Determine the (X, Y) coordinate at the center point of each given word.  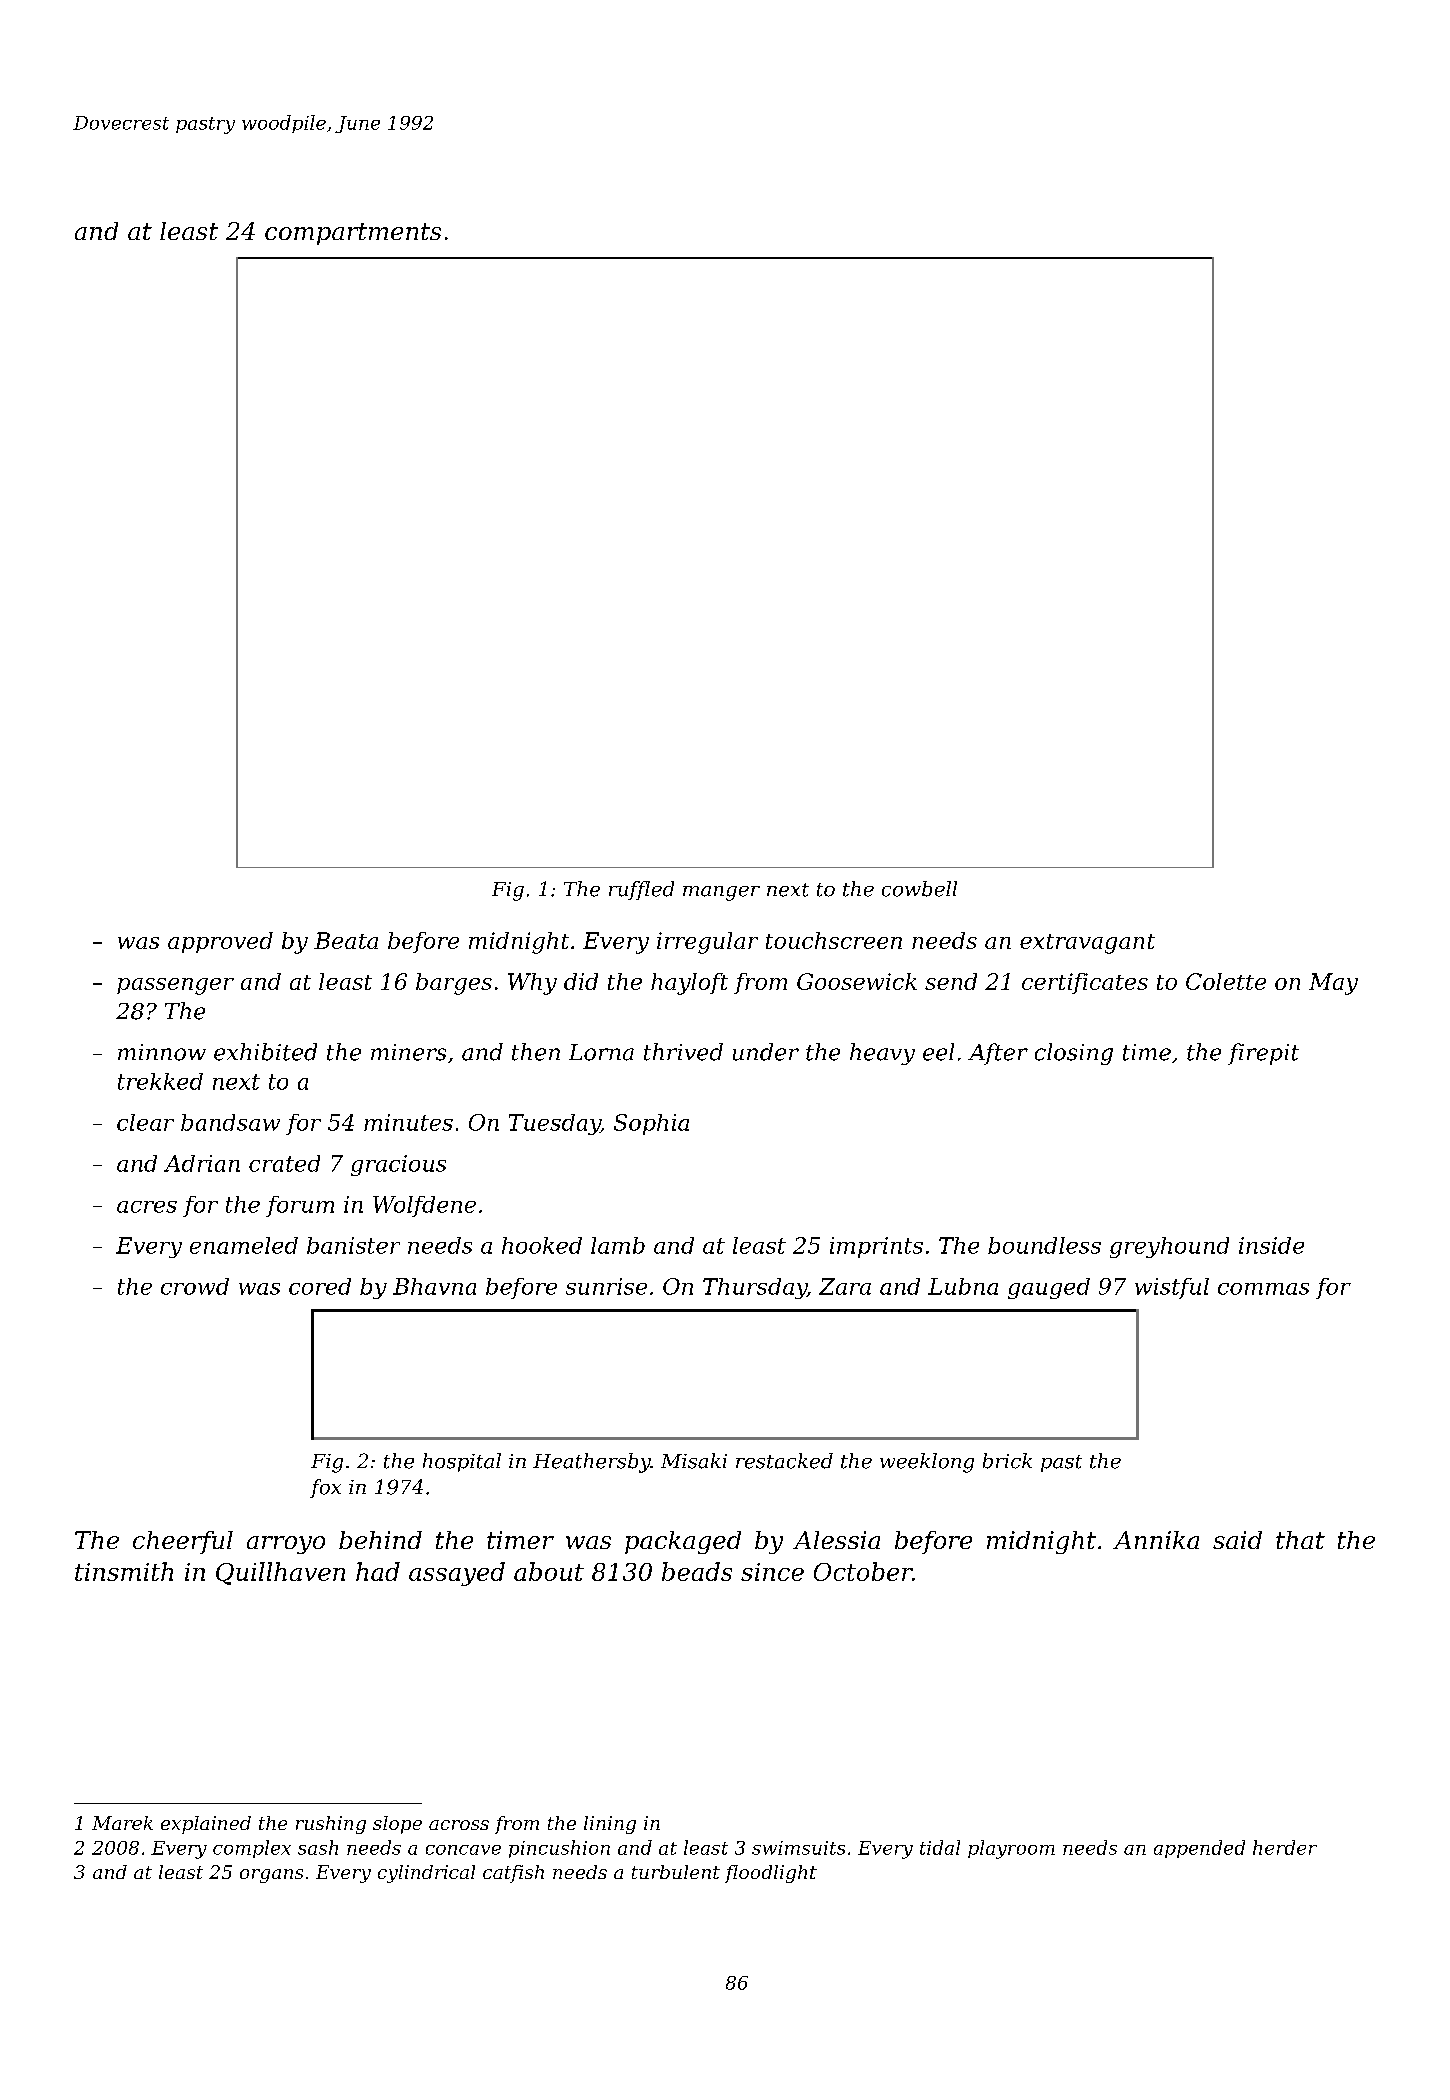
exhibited (265, 1052)
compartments (353, 234)
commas (1263, 1289)
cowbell (919, 889)
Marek (122, 1823)
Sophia (651, 1124)
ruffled (641, 890)
